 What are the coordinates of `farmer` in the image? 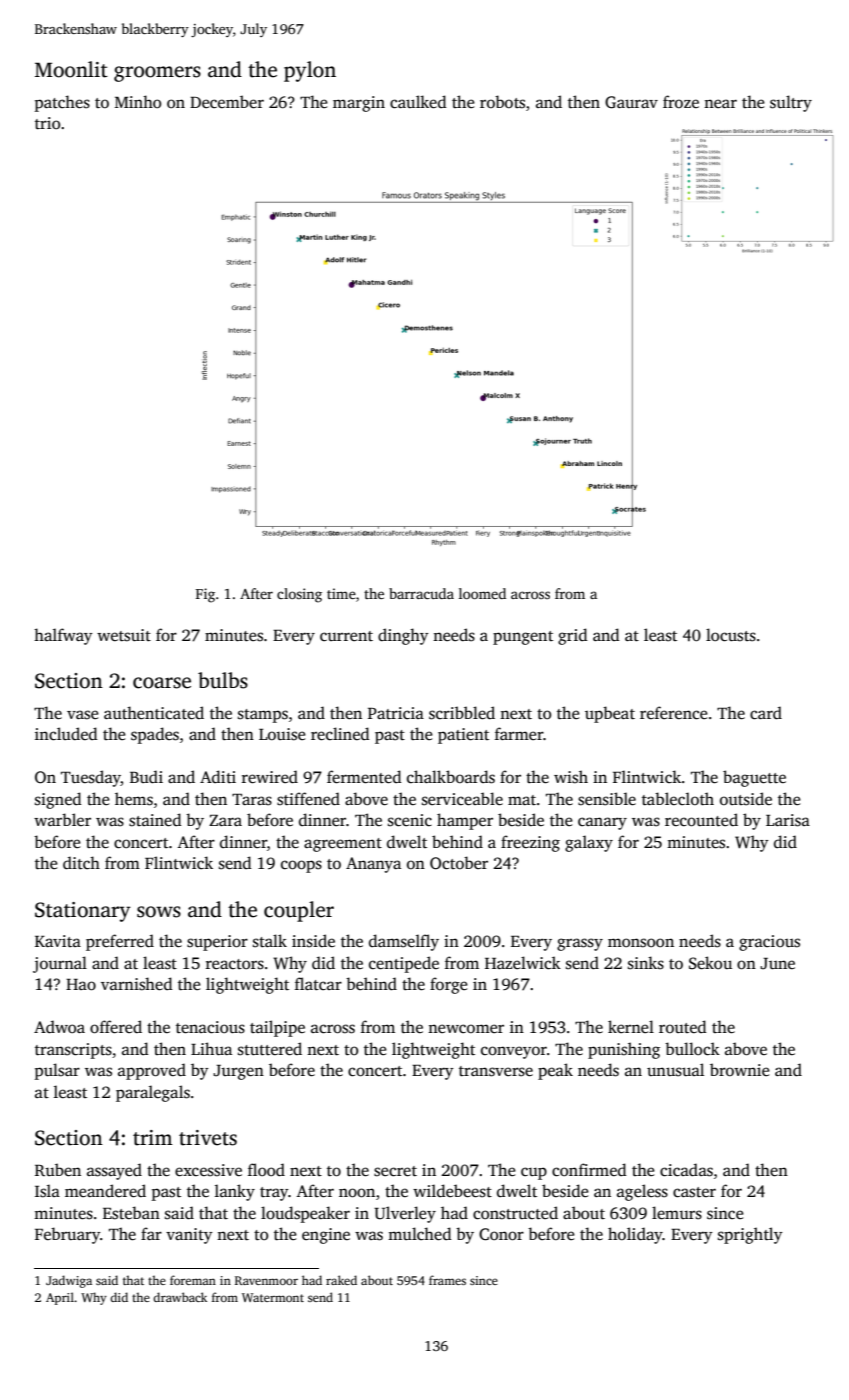 It's located at (519, 733).
